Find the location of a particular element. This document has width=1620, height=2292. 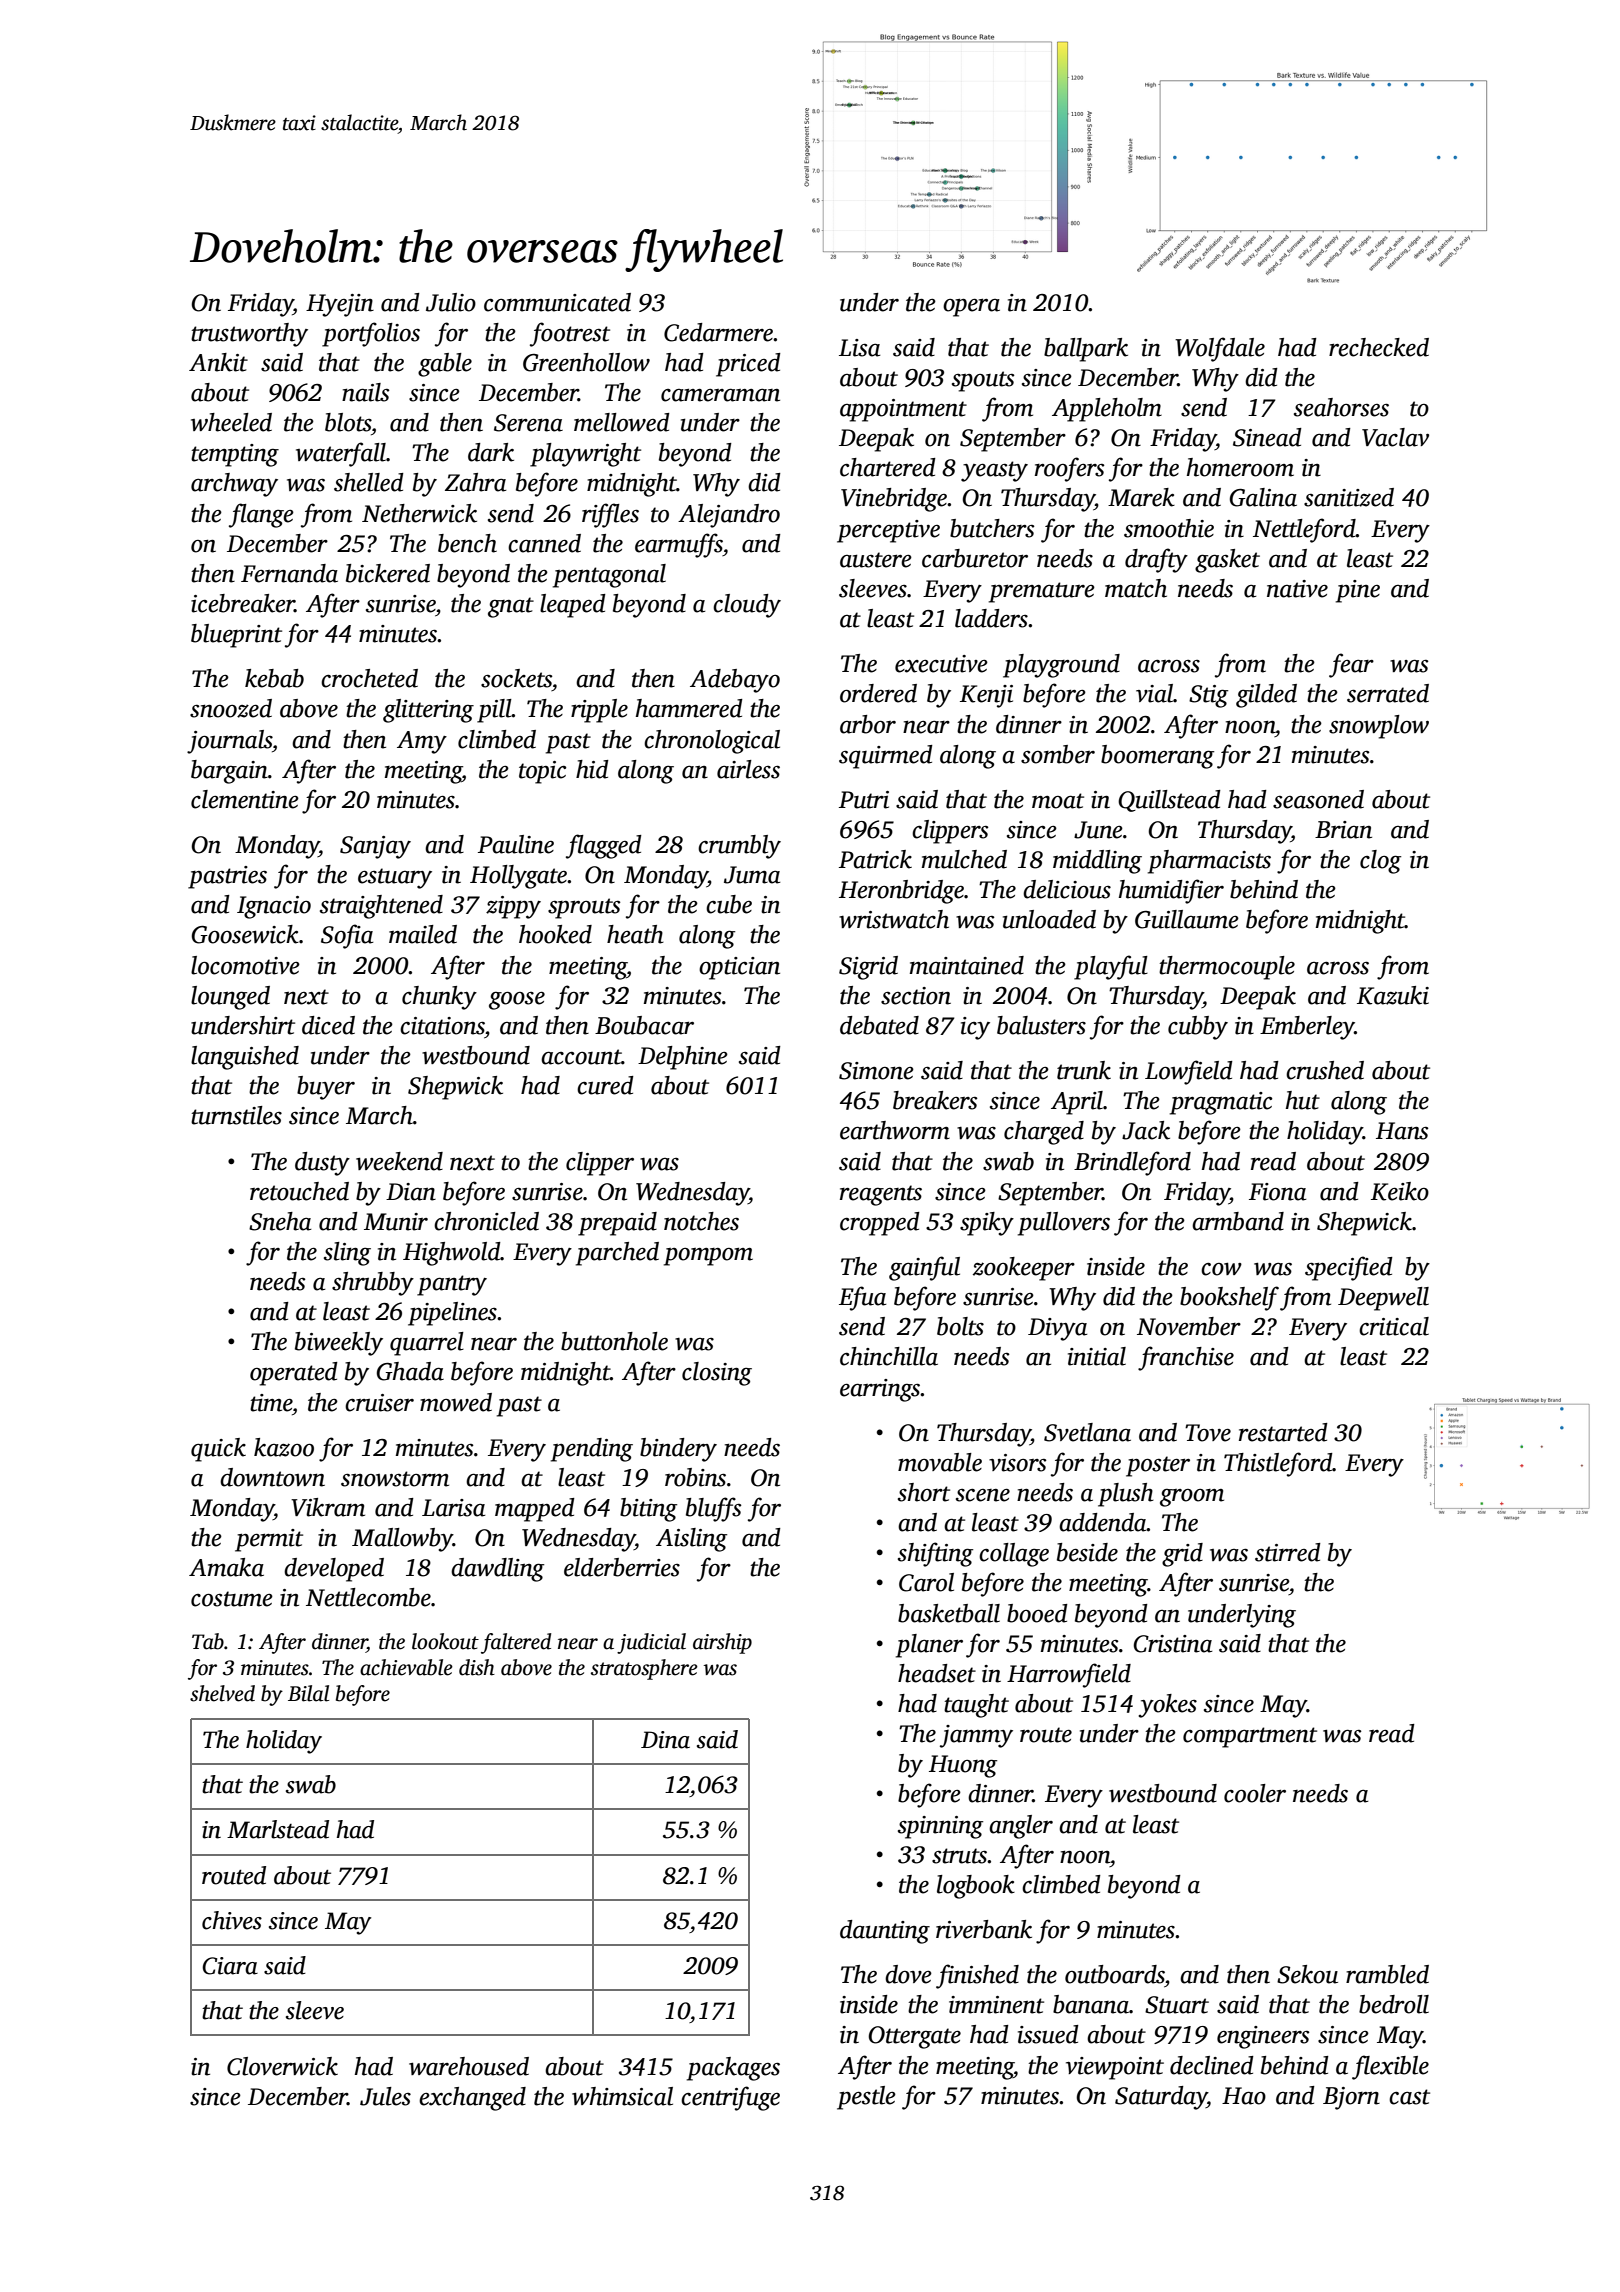

pharmacists is located at coordinates (1209, 862).
